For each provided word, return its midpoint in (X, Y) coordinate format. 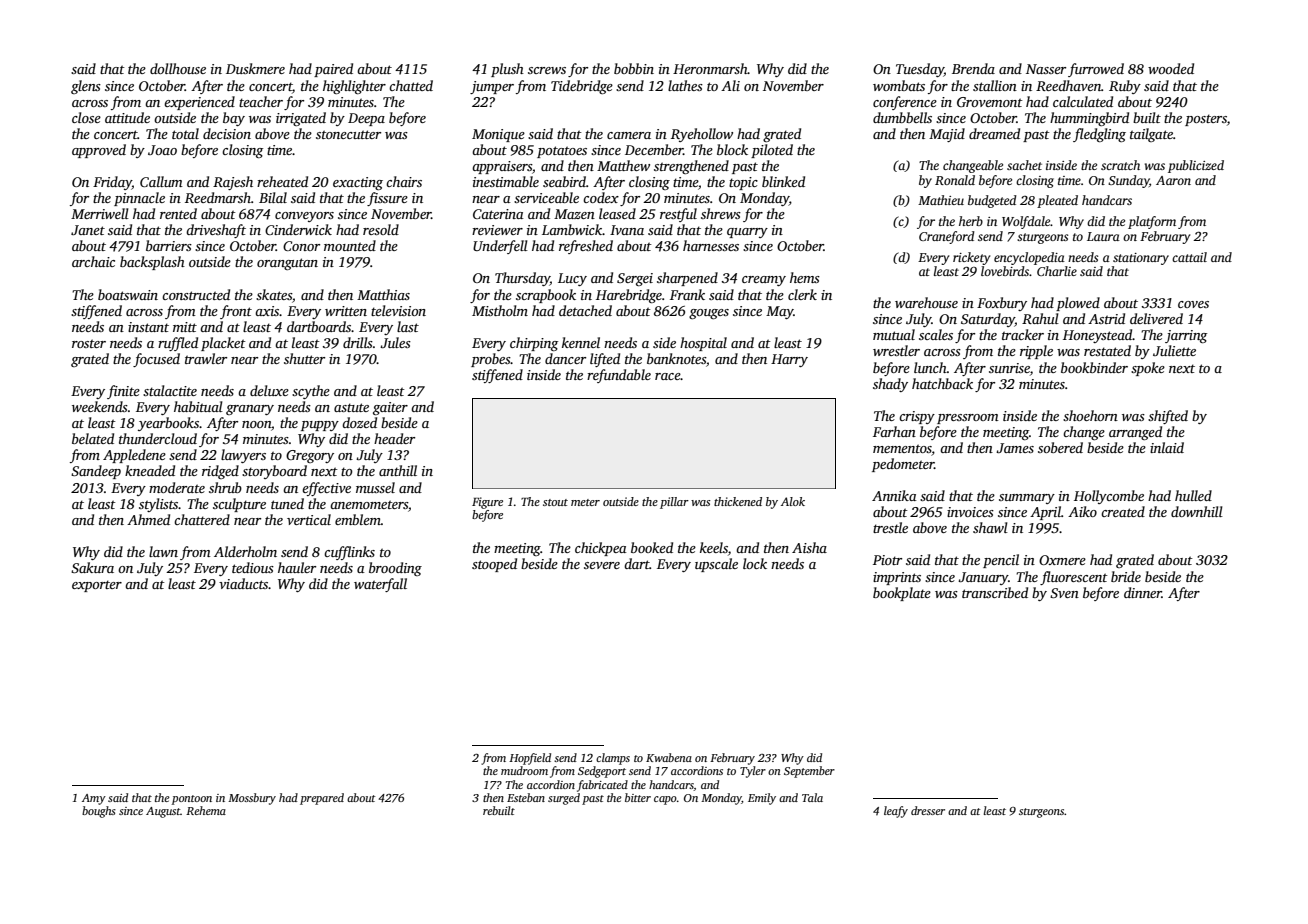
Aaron (1173, 180)
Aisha (809, 547)
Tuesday (920, 70)
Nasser (1046, 69)
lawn (163, 551)
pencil (1001, 561)
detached (585, 310)
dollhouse (178, 68)
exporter (97, 586)
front (236, 312)
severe (602, 565)
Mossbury (252, 799)
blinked (783, 181)
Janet (88, 230)
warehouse (926, 302)
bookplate (902, 594)
